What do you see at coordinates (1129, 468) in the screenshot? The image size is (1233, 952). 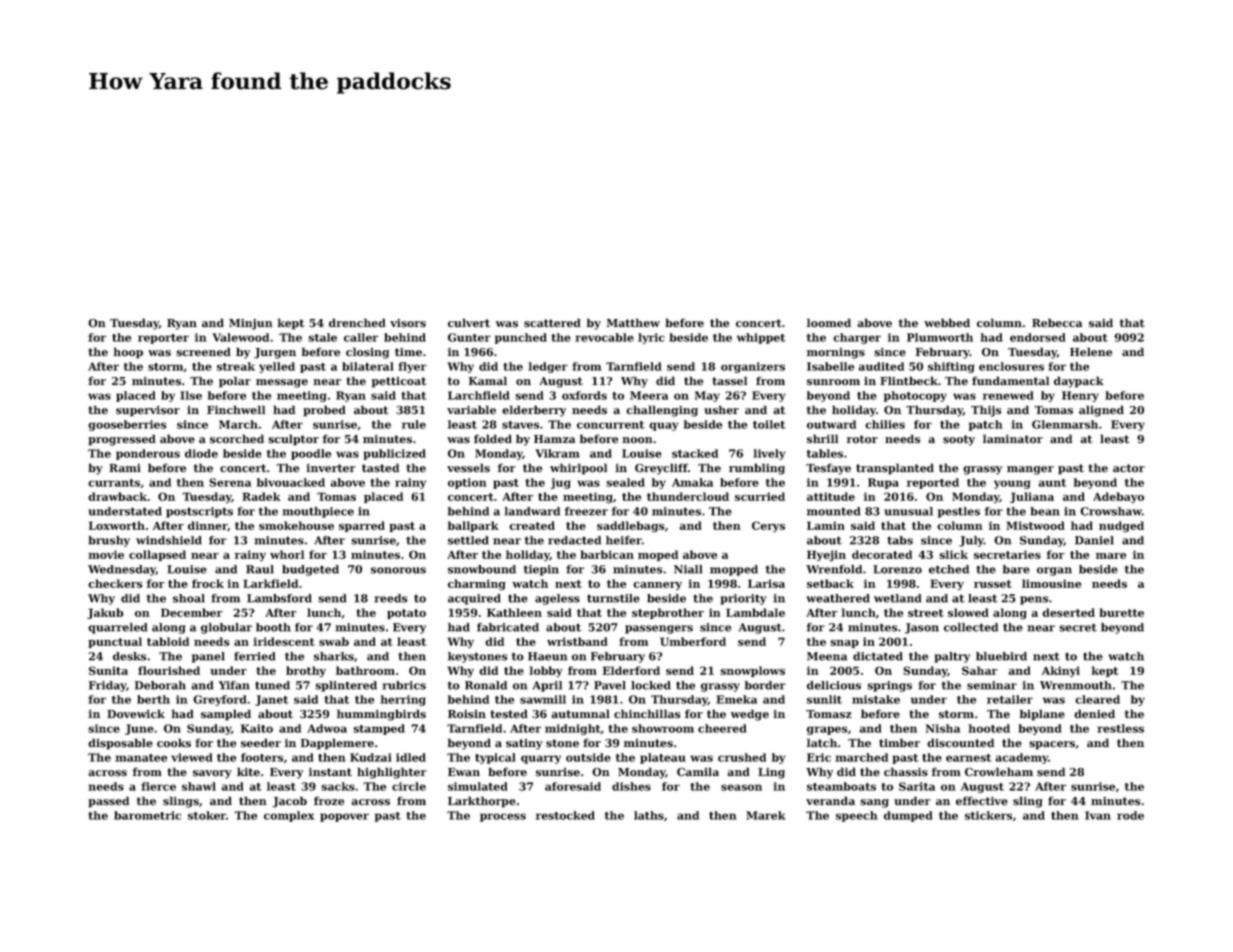 I see `actor` at bounding box center [1129, 468].
